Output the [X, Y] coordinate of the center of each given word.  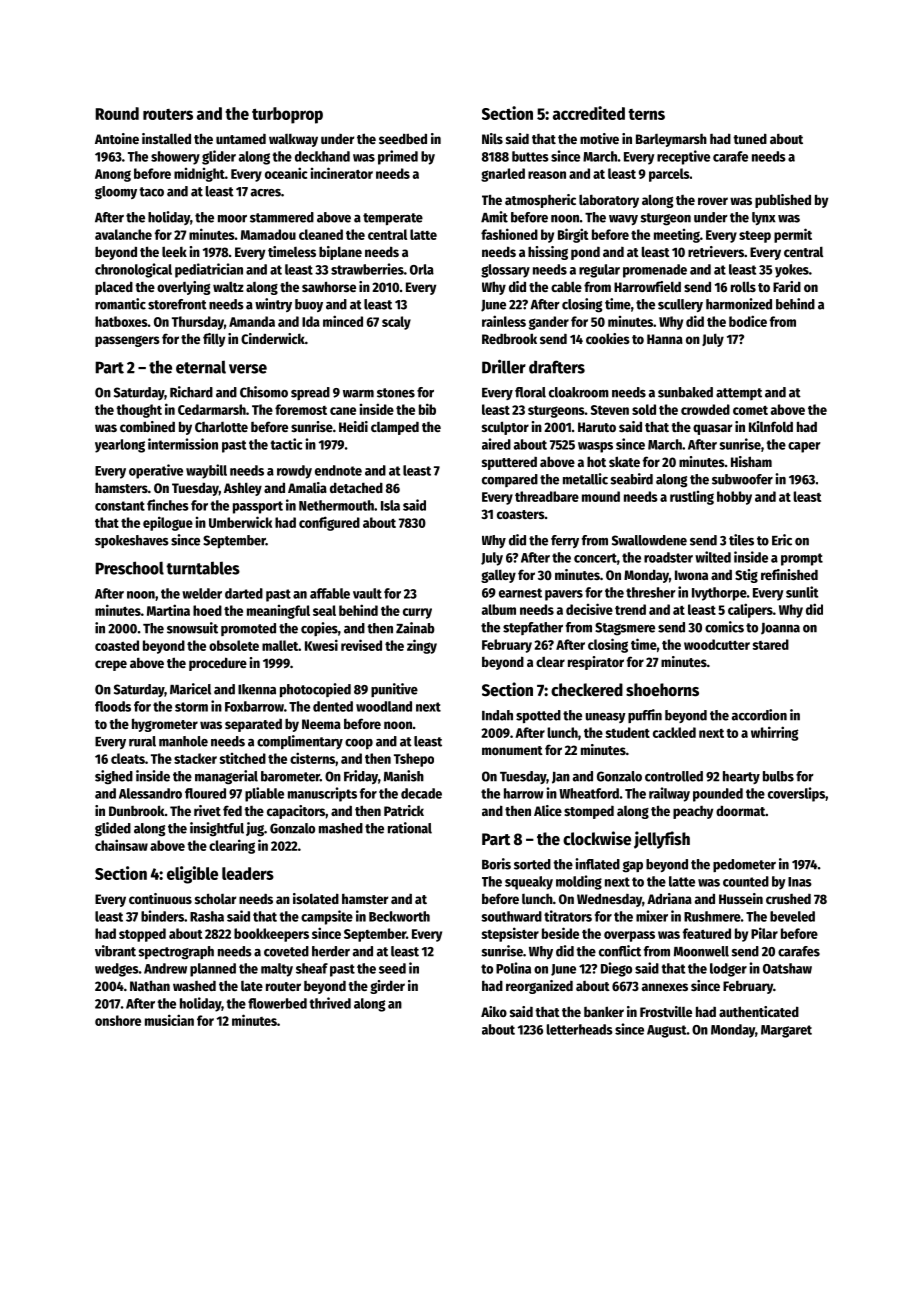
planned [213, 970]
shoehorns [662, 690]
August [667, 1031]
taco [151, 192]
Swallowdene [649, 540]
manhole [183, 741]
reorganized [539, 987]
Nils [492, 138]
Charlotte [221, 427]
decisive [589, 609]
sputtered [509, 463]
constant [120, 506]
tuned [750, 138]
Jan [561, 778]
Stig [746, 576]
